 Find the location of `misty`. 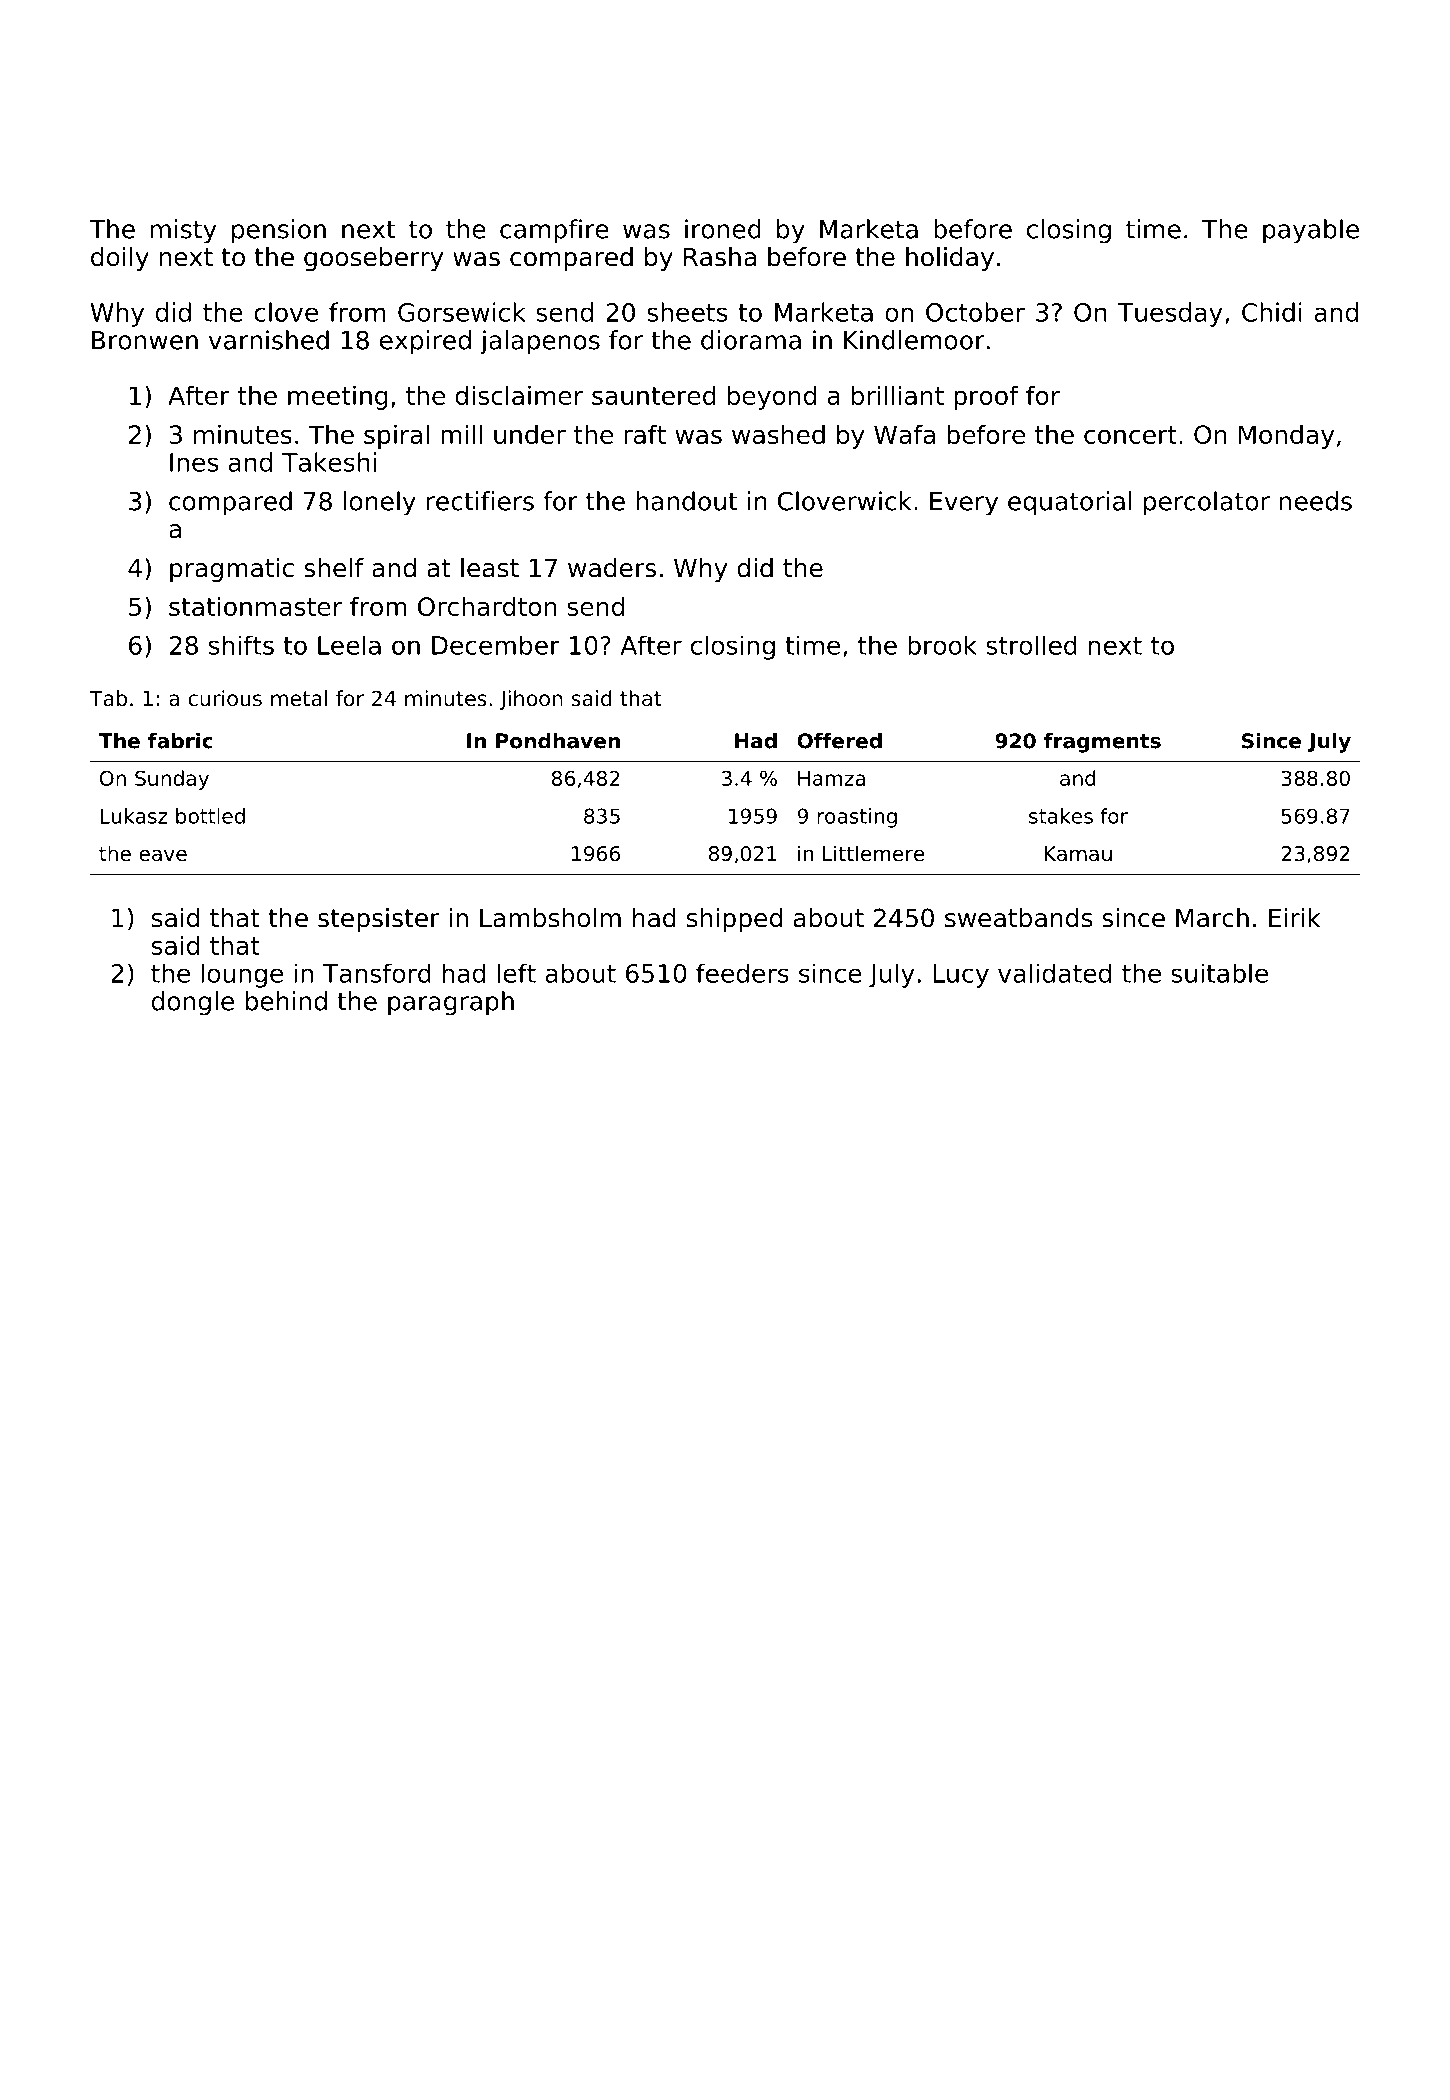

misty is located at coordinates (183, 231).
